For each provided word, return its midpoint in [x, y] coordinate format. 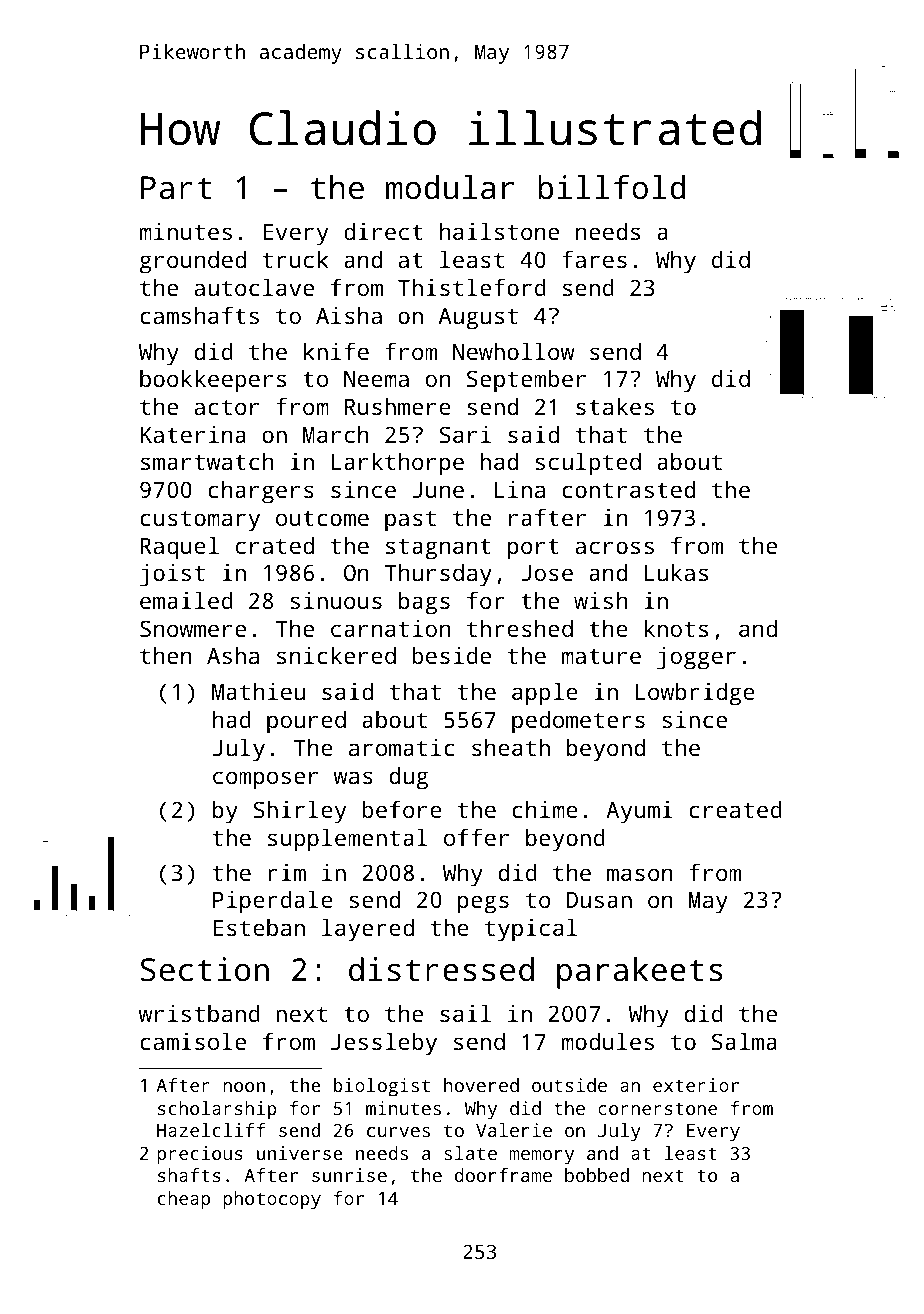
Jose [547, 573]
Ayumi [639, 812]
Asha [233, 655]
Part [176, 188]
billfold [611, 187]
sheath [511, 747]
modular [450, 187]
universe [300, 1153]
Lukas [676, 572]
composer [265, 780]
